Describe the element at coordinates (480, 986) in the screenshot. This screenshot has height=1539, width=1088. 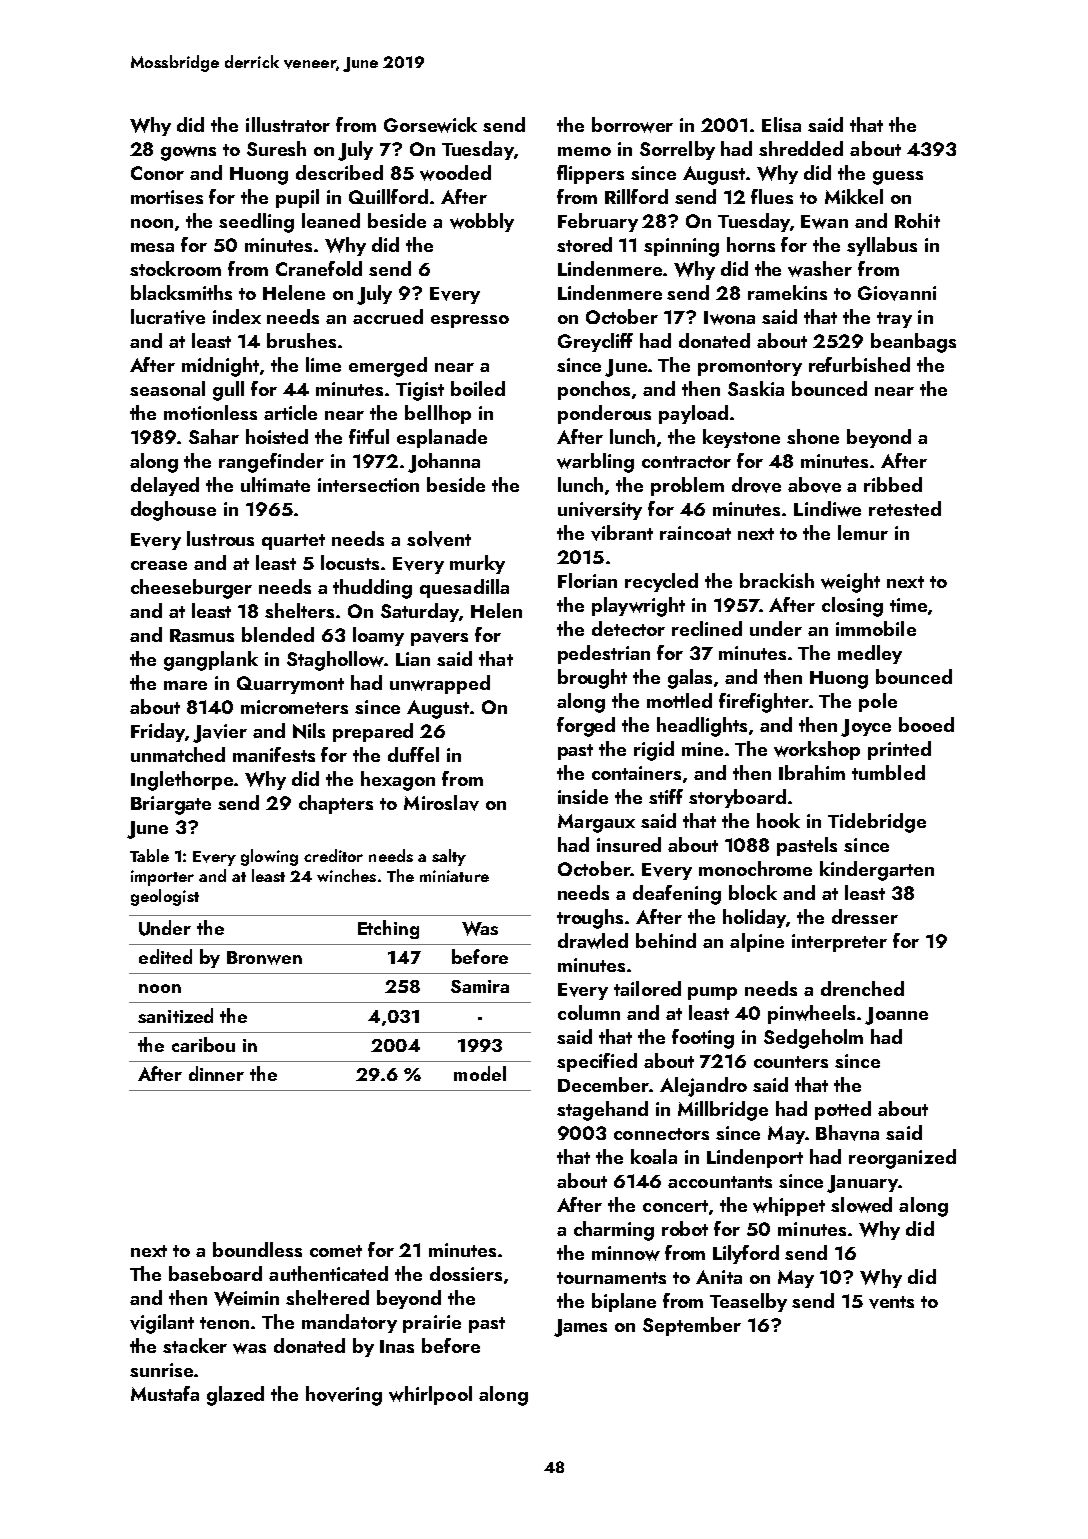
I see `Samira` at that location.
